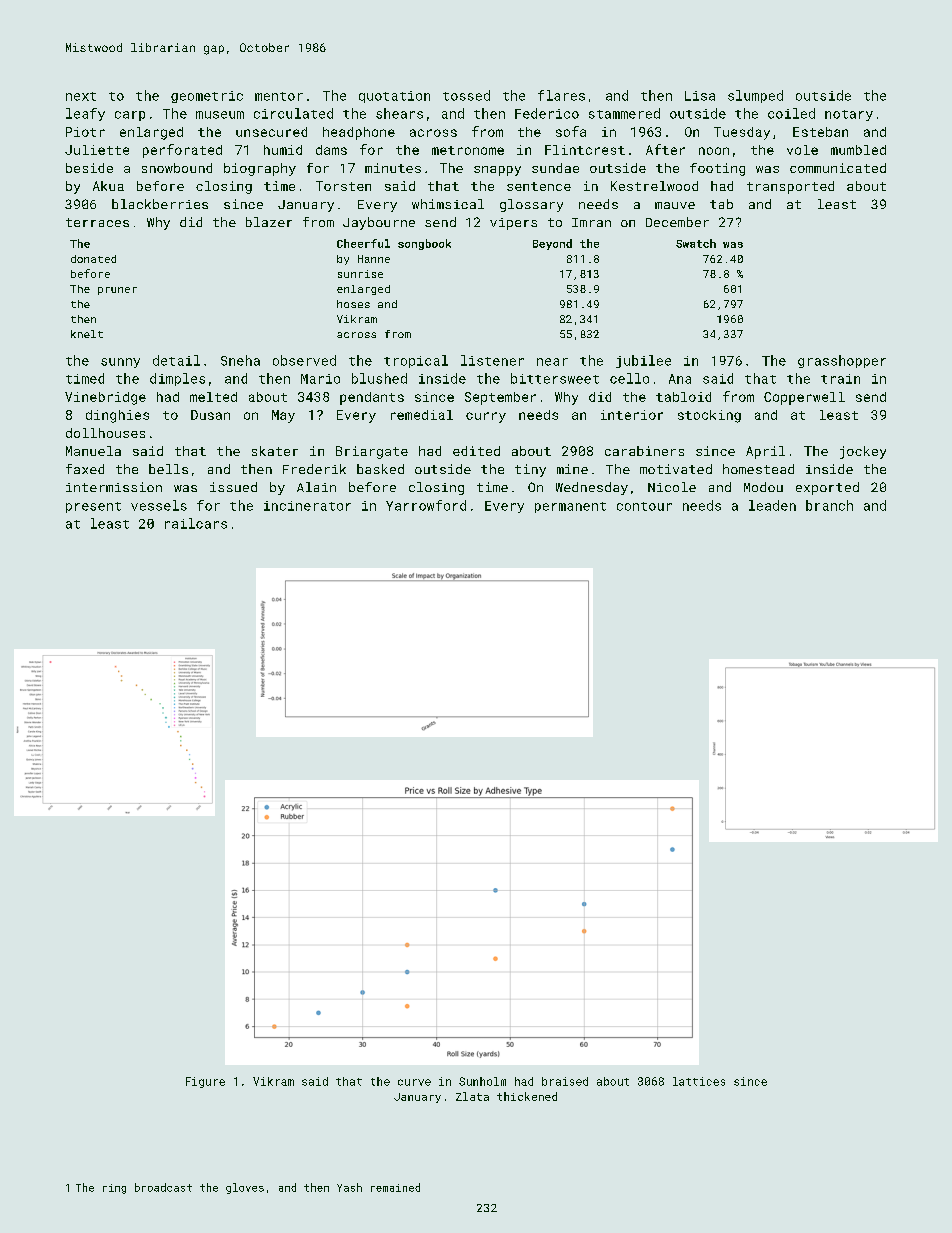  Describe the element at coordinates (838, 168) in the image. I see `communicated` at that location.
